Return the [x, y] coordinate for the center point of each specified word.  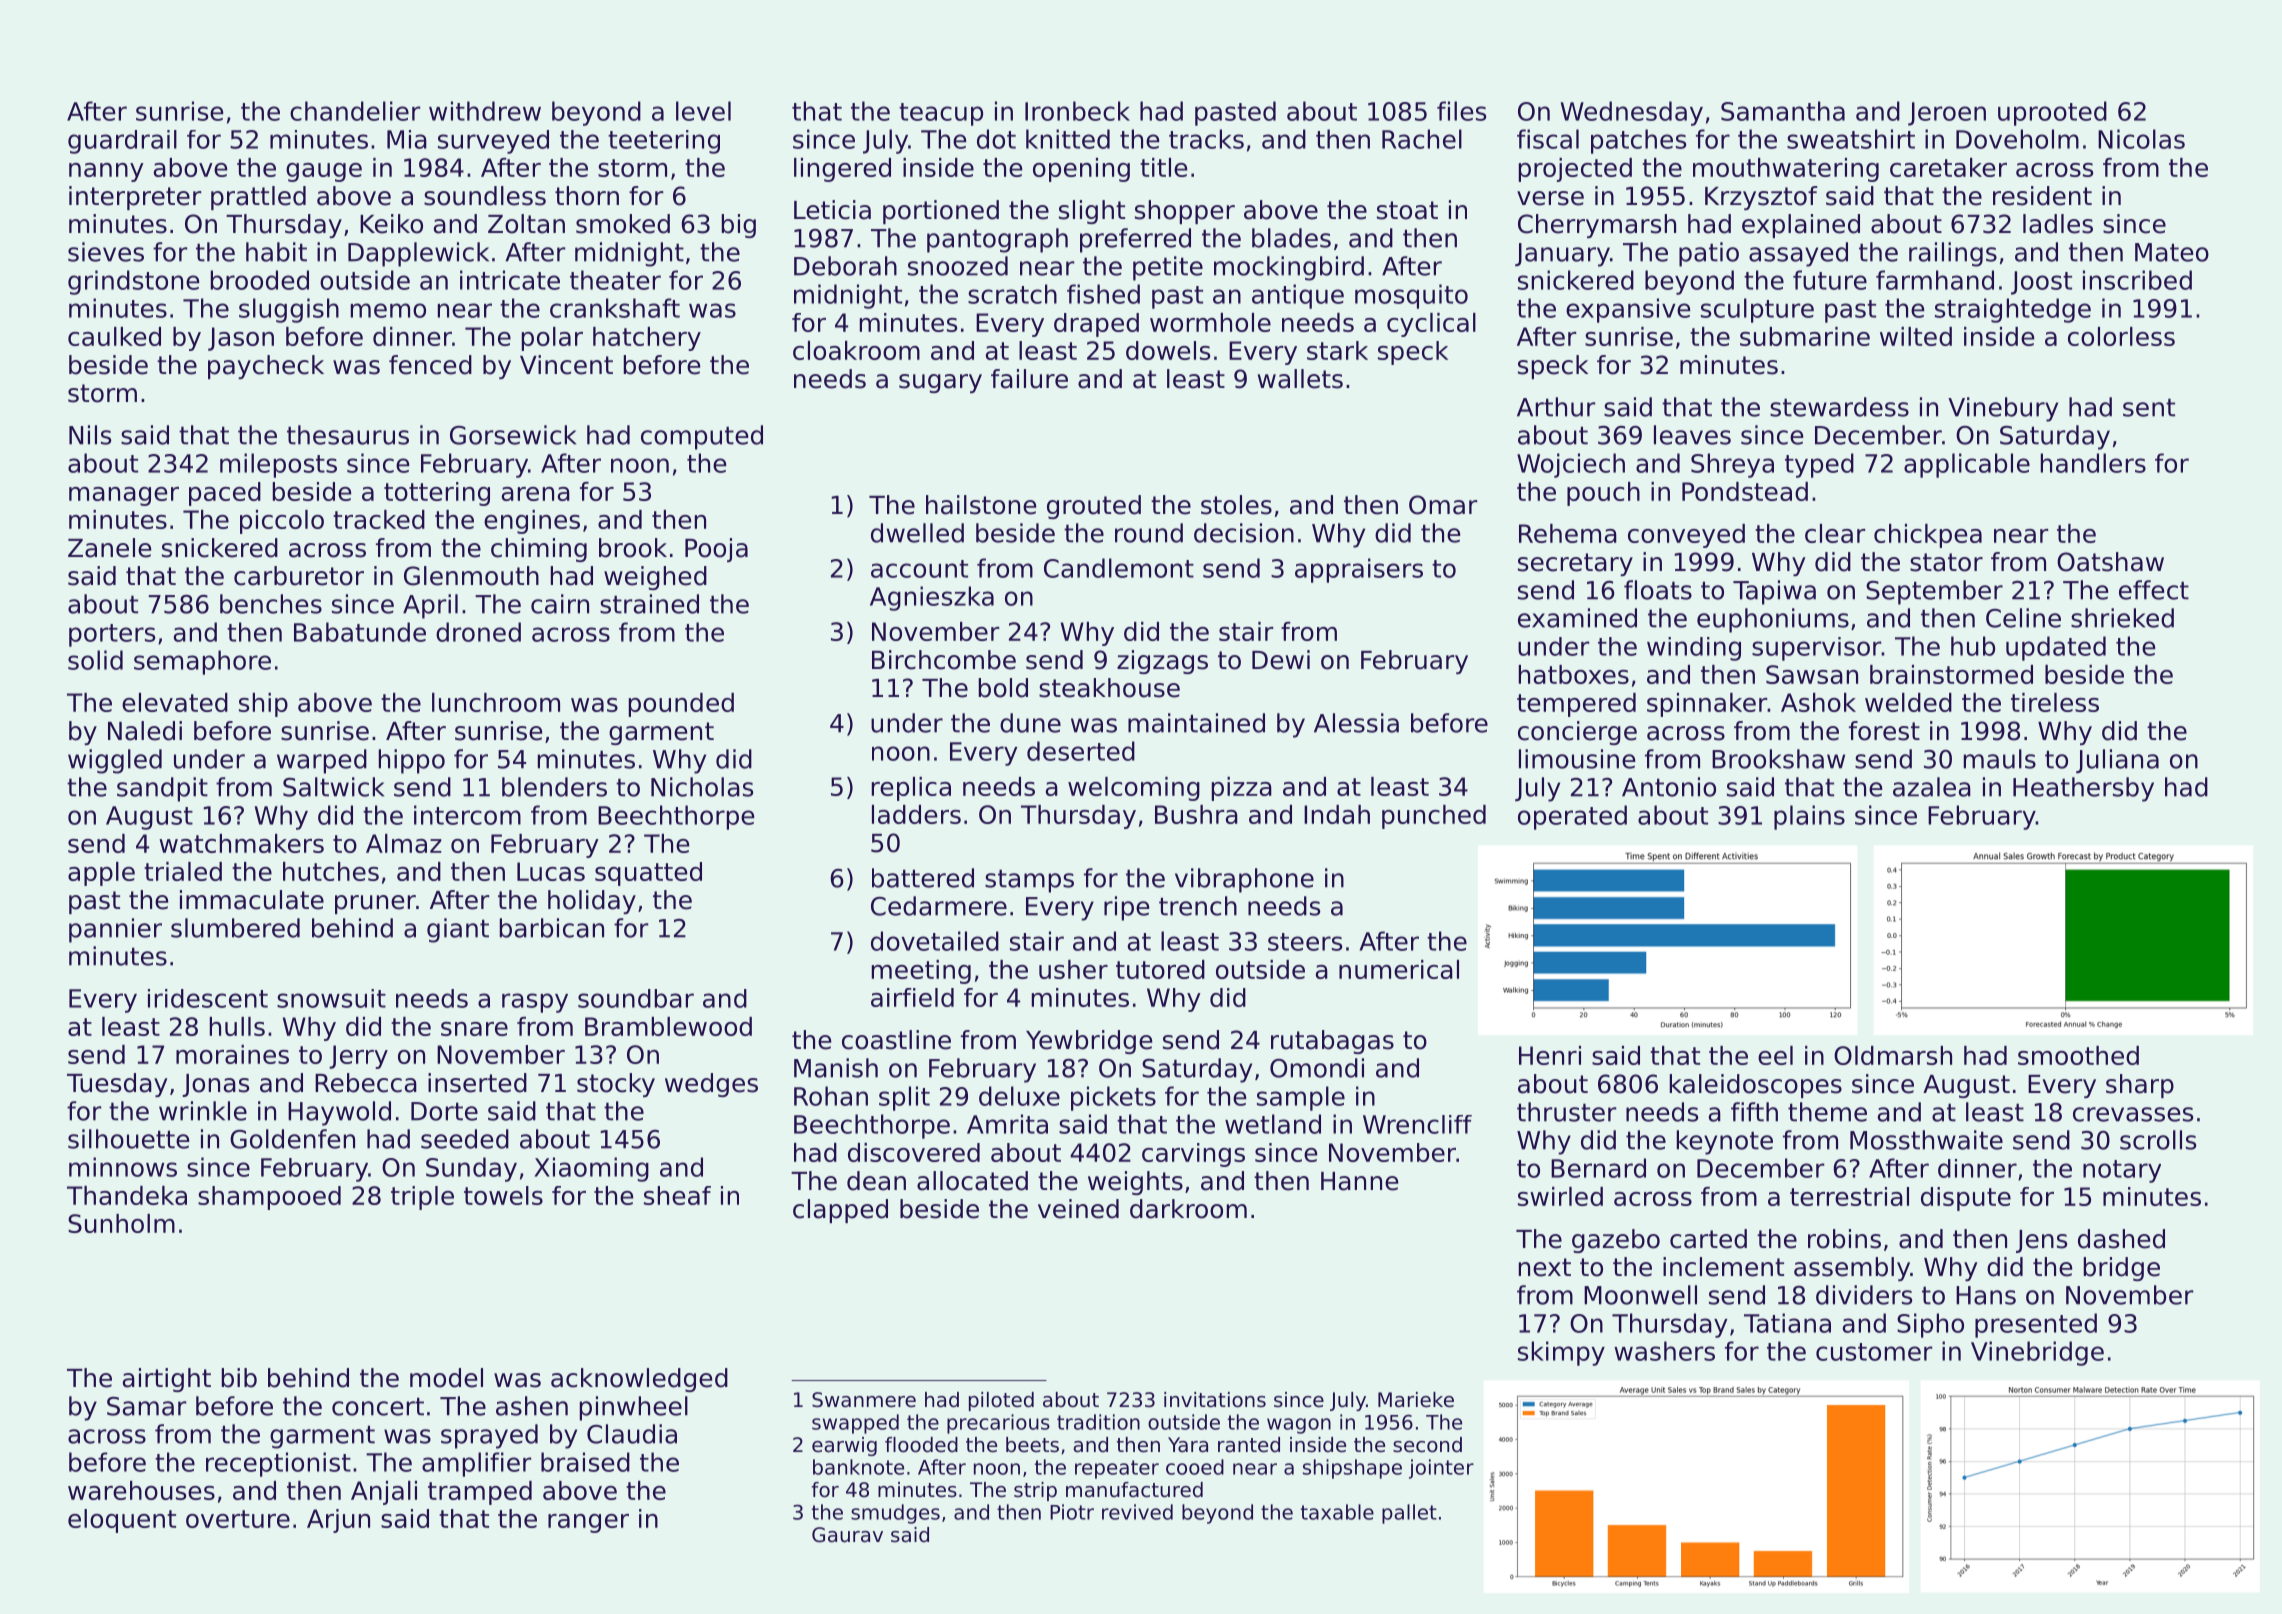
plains [1809, 817]
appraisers [1359, 570]
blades [1291, 238]
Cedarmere [939, 906]
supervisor [1817, 649]
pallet [1409, 1514]
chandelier [355, 111]
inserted [477, 1083]
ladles [2058, 224]
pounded [681, 705]
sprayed [489, 1436]
